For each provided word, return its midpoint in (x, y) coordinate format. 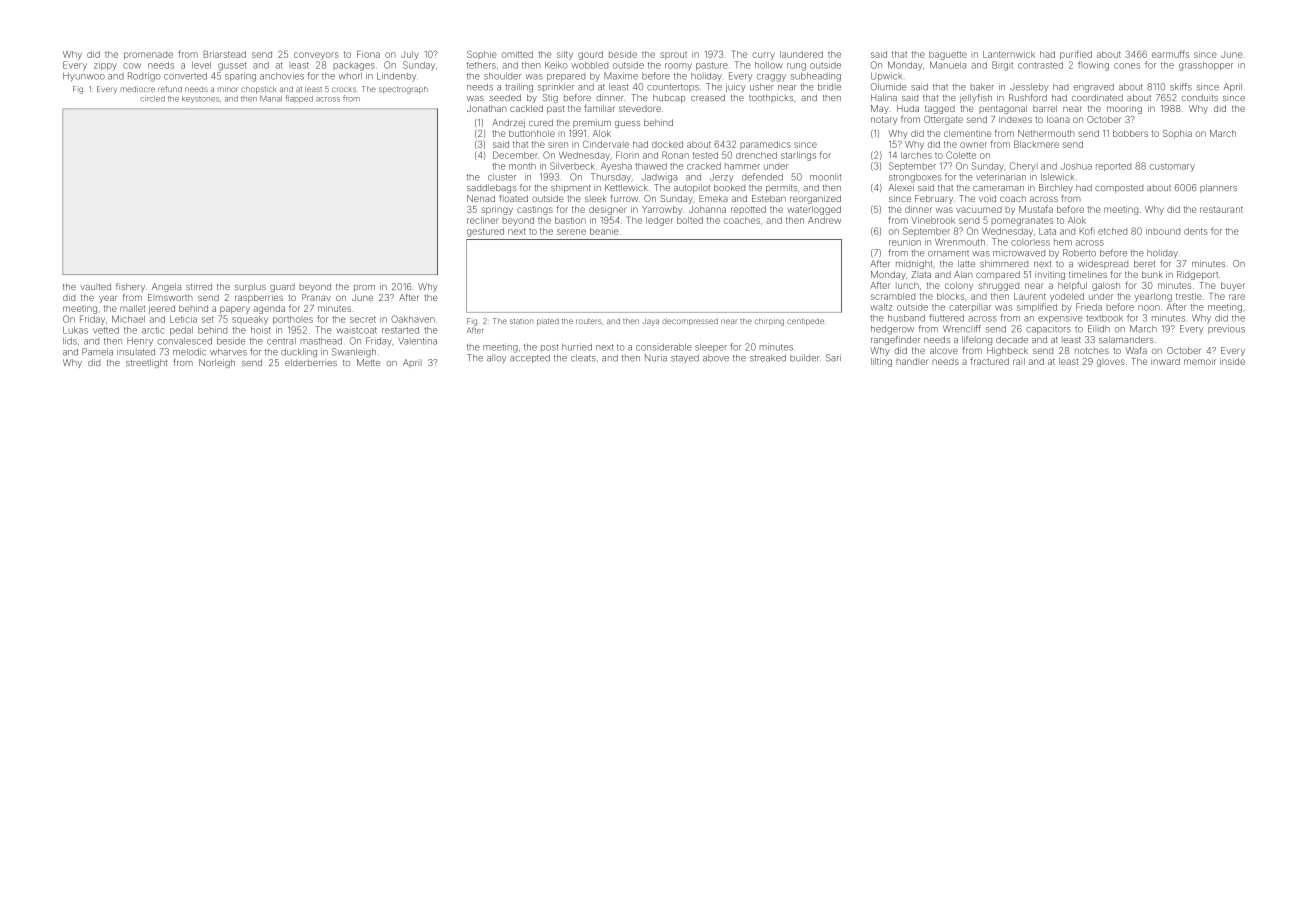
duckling (299, 353)
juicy (736, 87)
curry (763, 56)
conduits (1199, 97)
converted (185, 76)
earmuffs (1170, 54)
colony (959, 286)
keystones (200, 99)
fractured (989, 361)
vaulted (95, 286)
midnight (914, 264)
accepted (530, 358)
